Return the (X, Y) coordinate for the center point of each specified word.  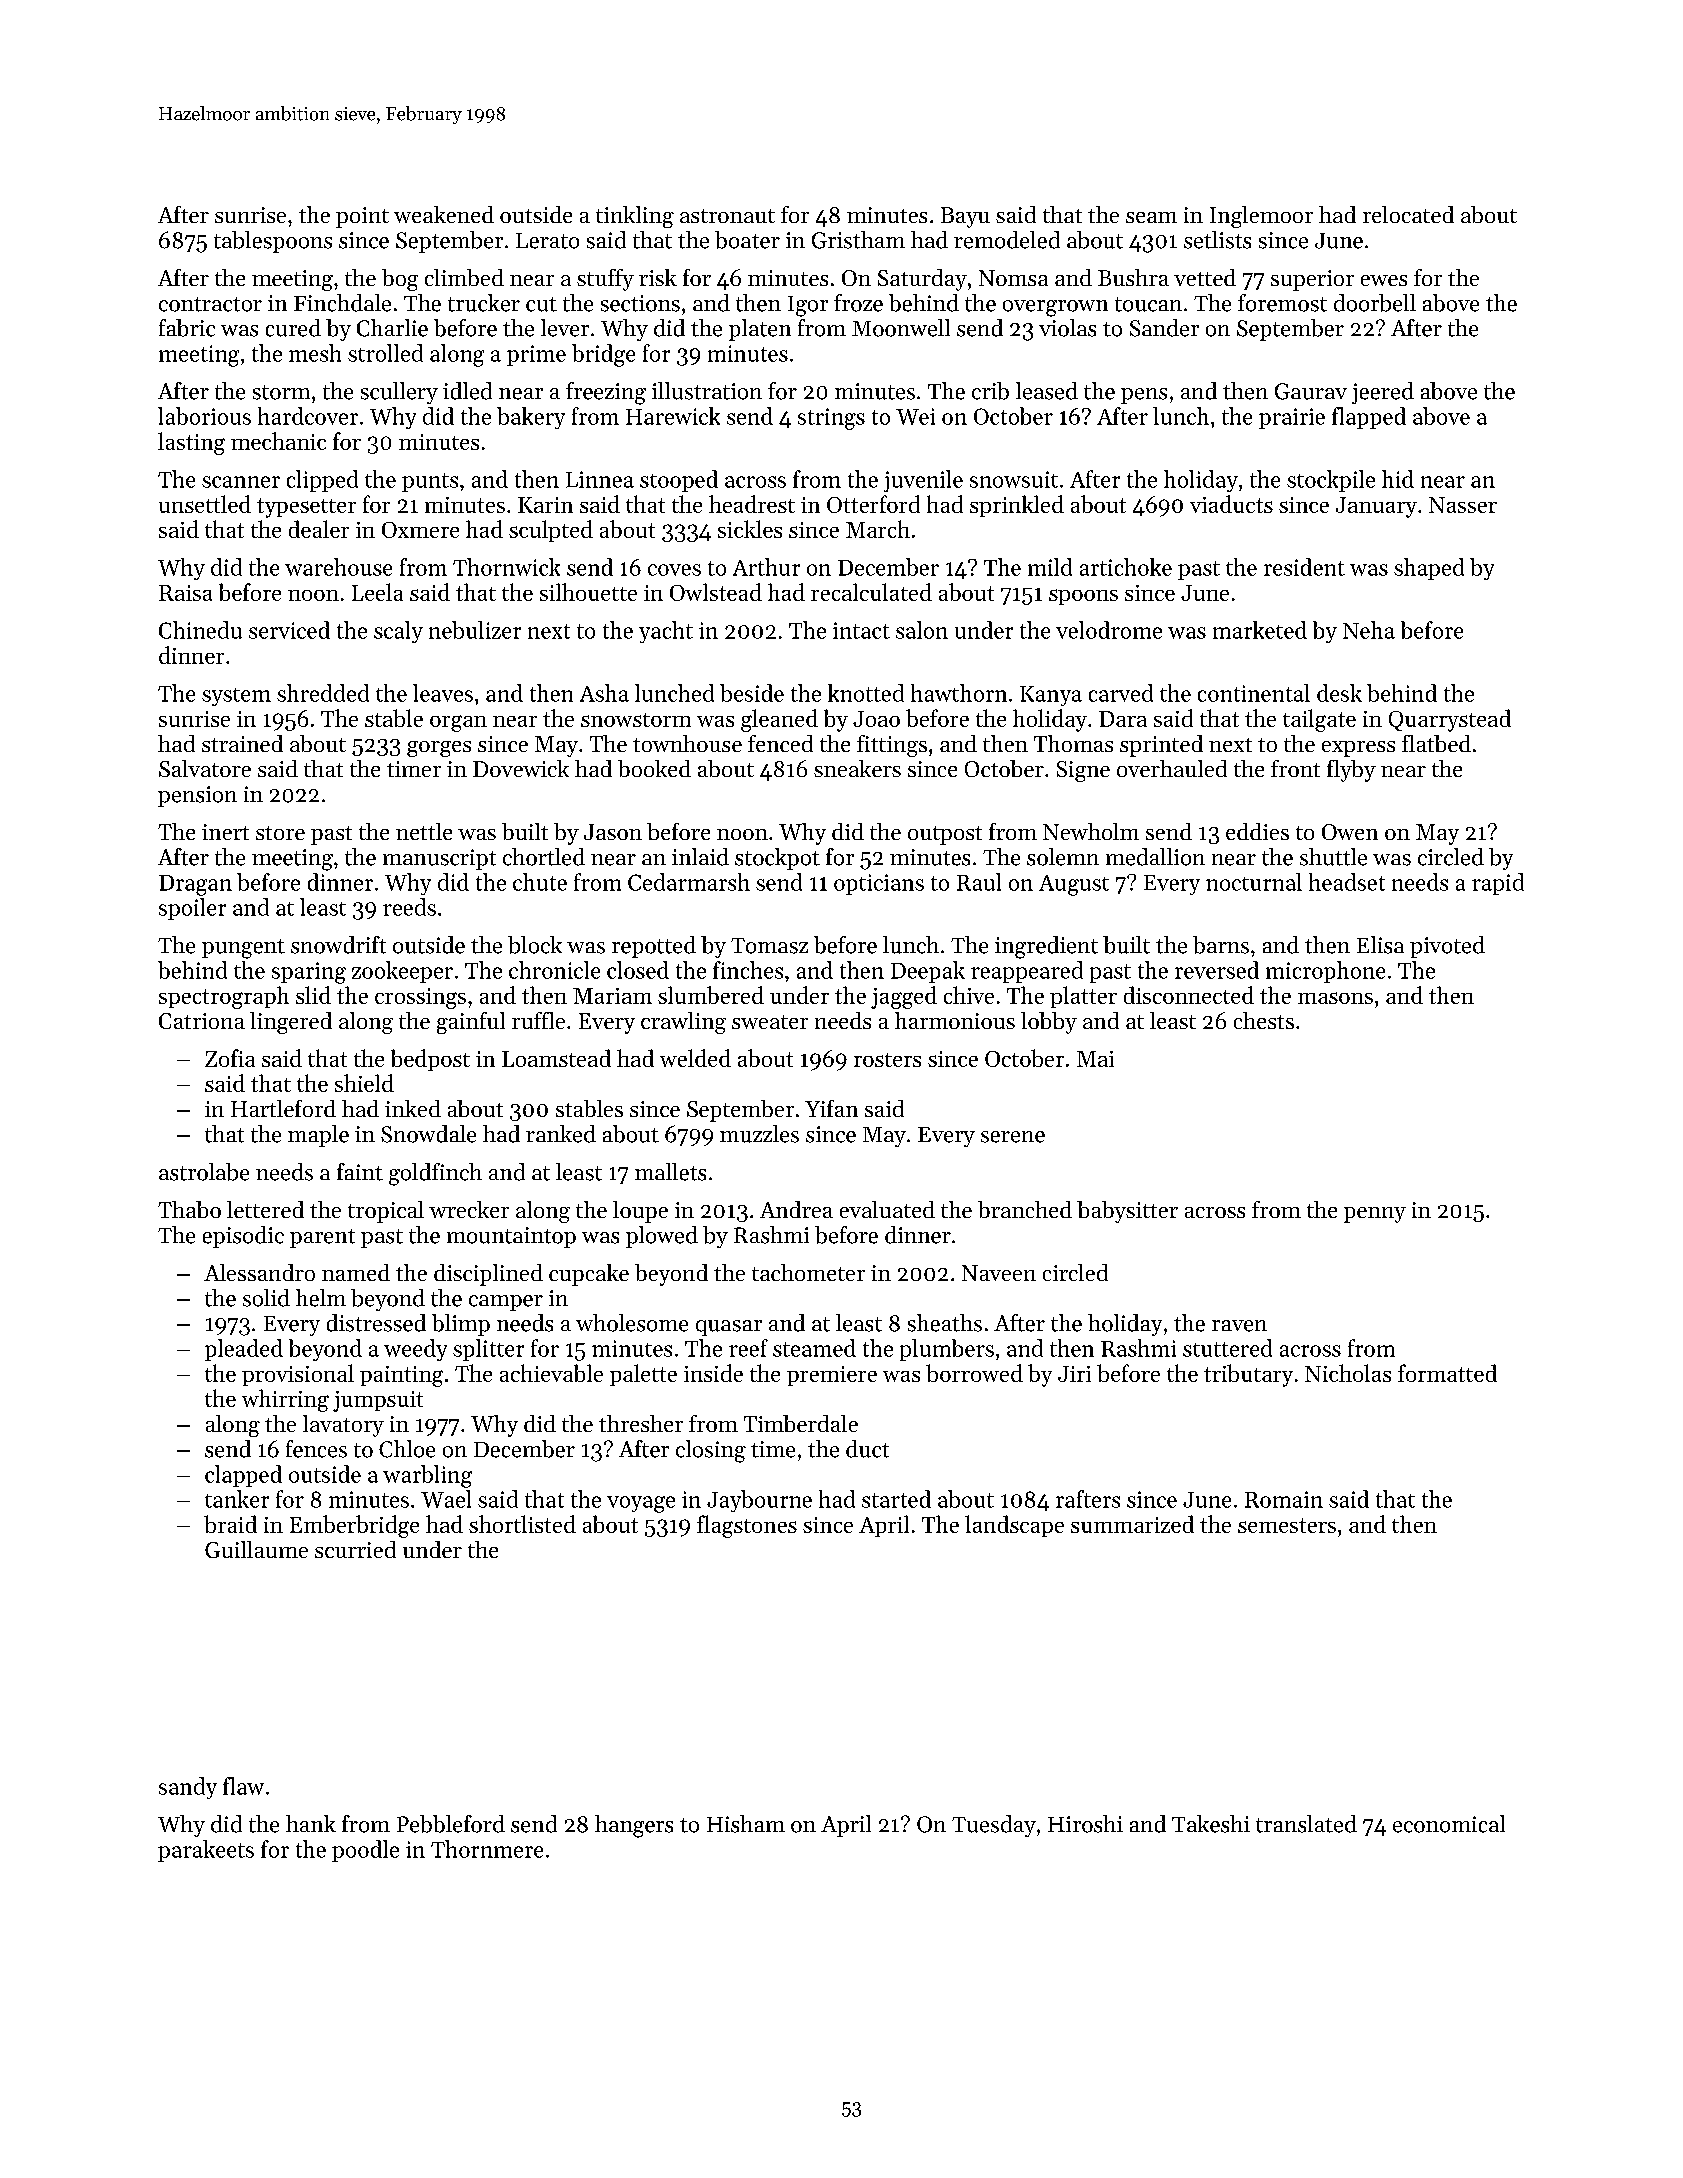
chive (969, 995)
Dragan (195, 885)
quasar (729, 1328)
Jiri (1074, 1374)
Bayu (965, 217)
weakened (444, 214)
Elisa (1380, 945)
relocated (1408, 214)
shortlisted (522, 1524)
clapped (243, 1476)
